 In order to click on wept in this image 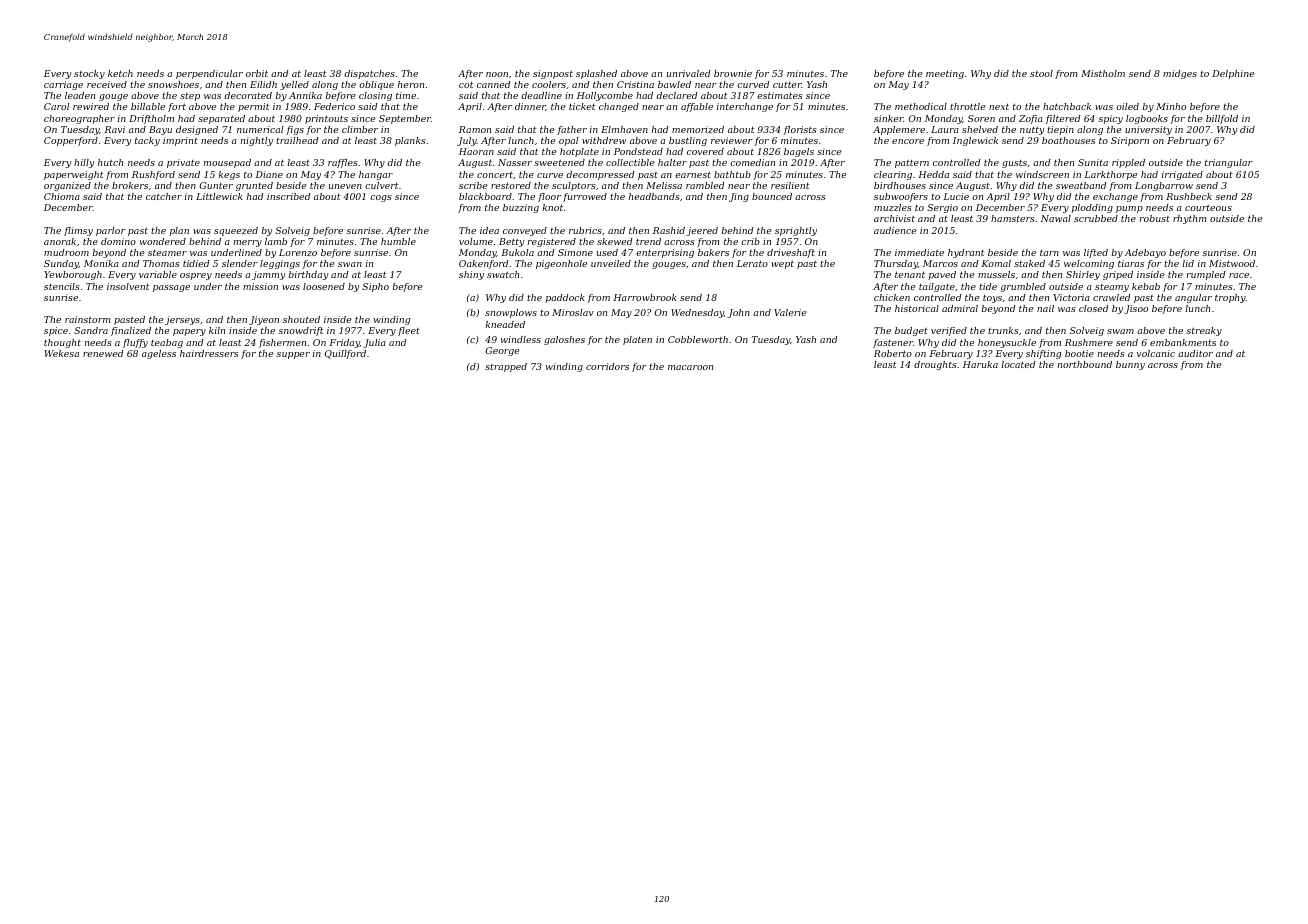, I will do `click(782, 265)`.
